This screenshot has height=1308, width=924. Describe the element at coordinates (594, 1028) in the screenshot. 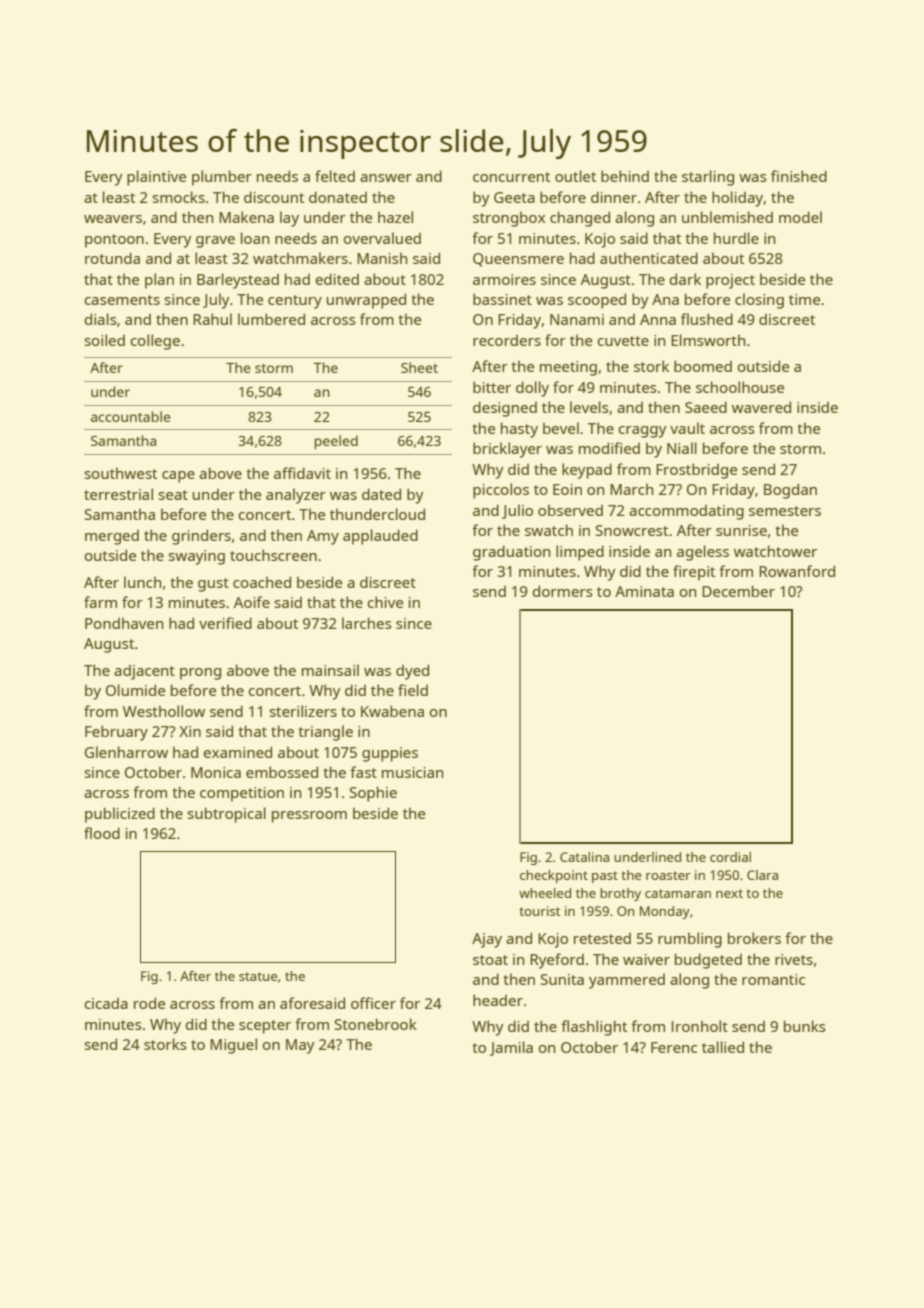

I see `flashlight` at that location.
